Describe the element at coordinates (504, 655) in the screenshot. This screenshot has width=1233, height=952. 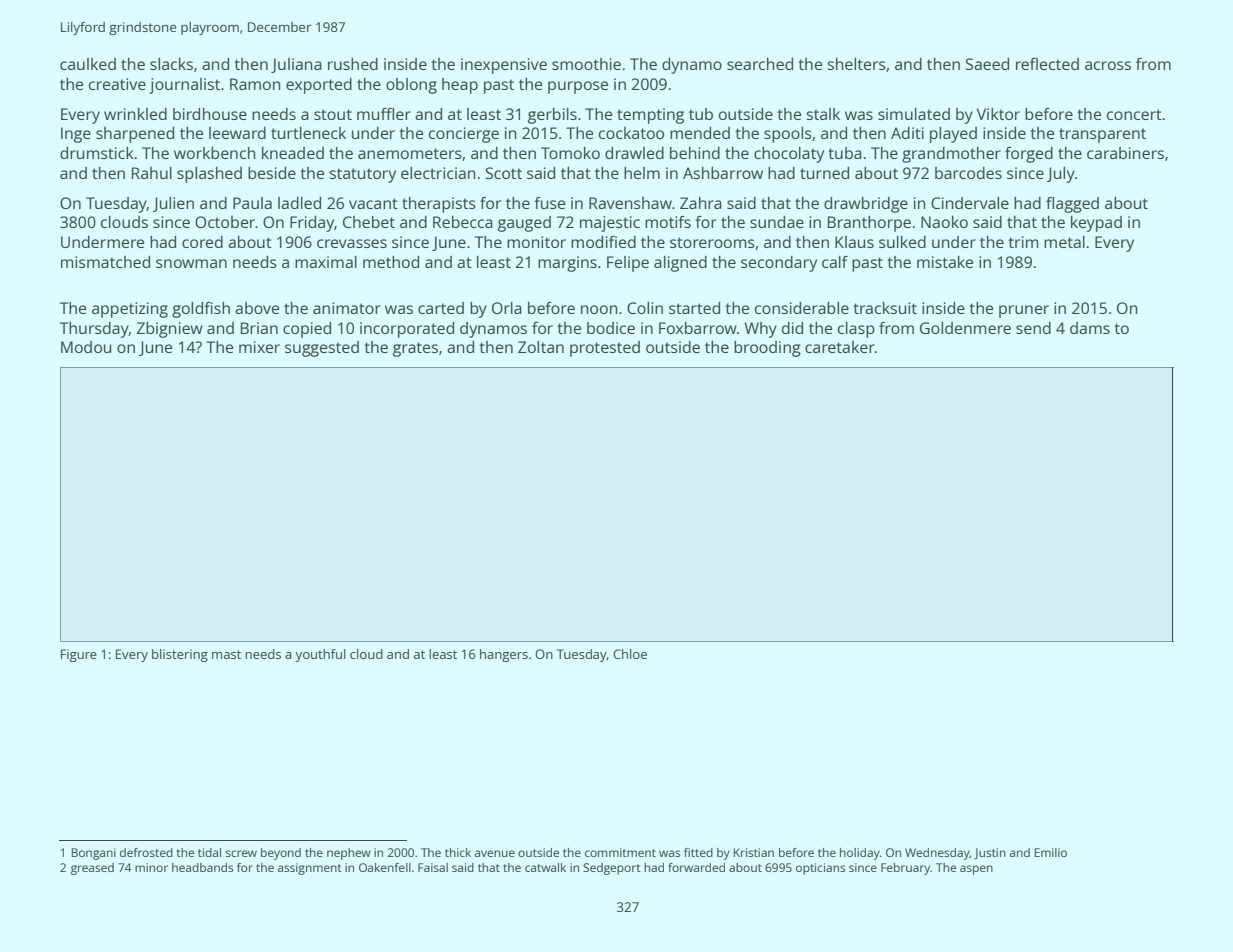
I see `hangers` at that location.
